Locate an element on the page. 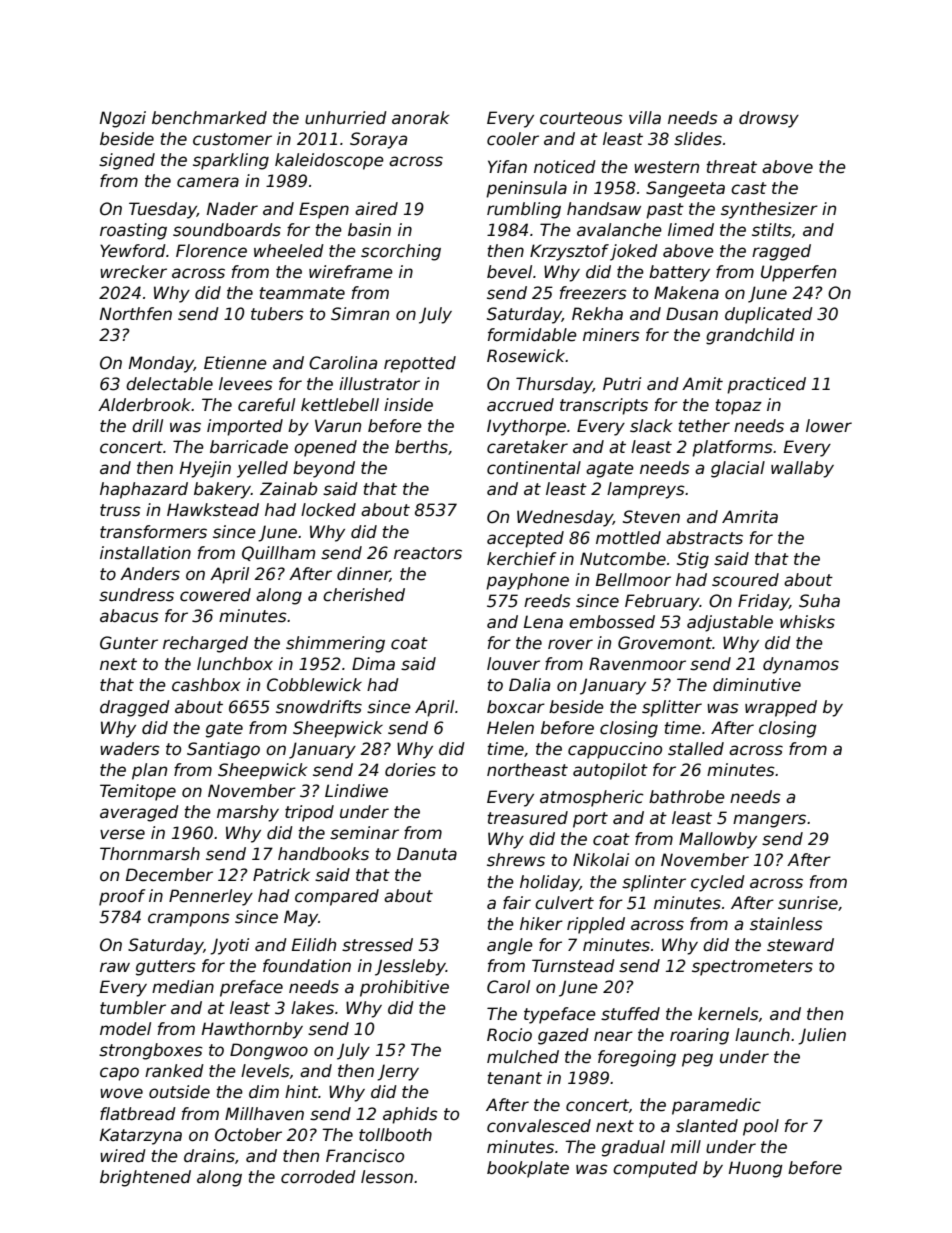  continental is located at coordinates (534, 468).
